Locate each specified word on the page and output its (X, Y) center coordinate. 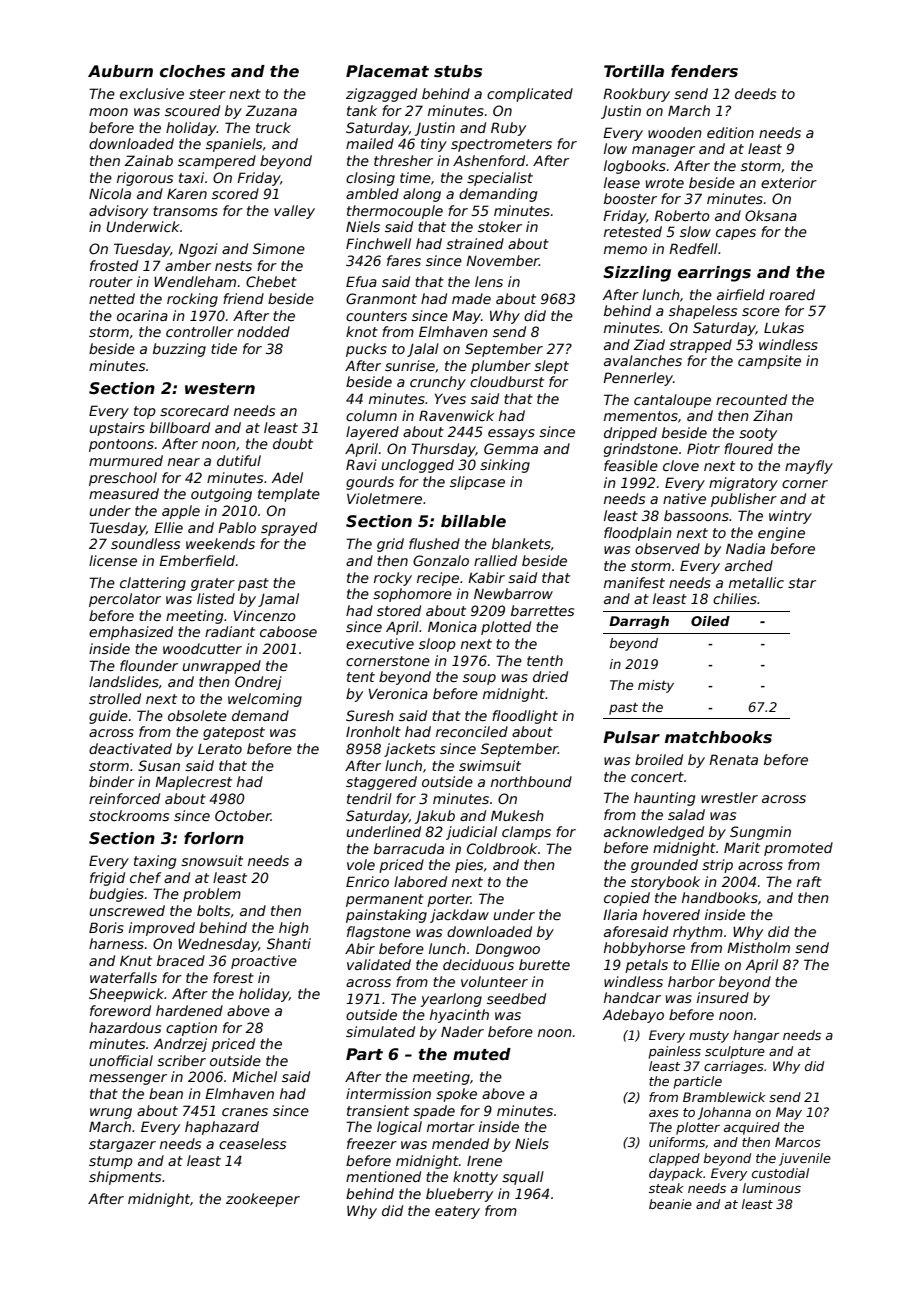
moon (108, 112)
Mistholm (758, 947)
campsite (769, 362)
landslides (124, 681)
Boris (106, 927)
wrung (111, 1113)
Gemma (511, 448)
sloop (437, 645)
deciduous (478, 964)
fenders (704, 71)
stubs (458, 71)
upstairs (117, 429)
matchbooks (718, 737)
